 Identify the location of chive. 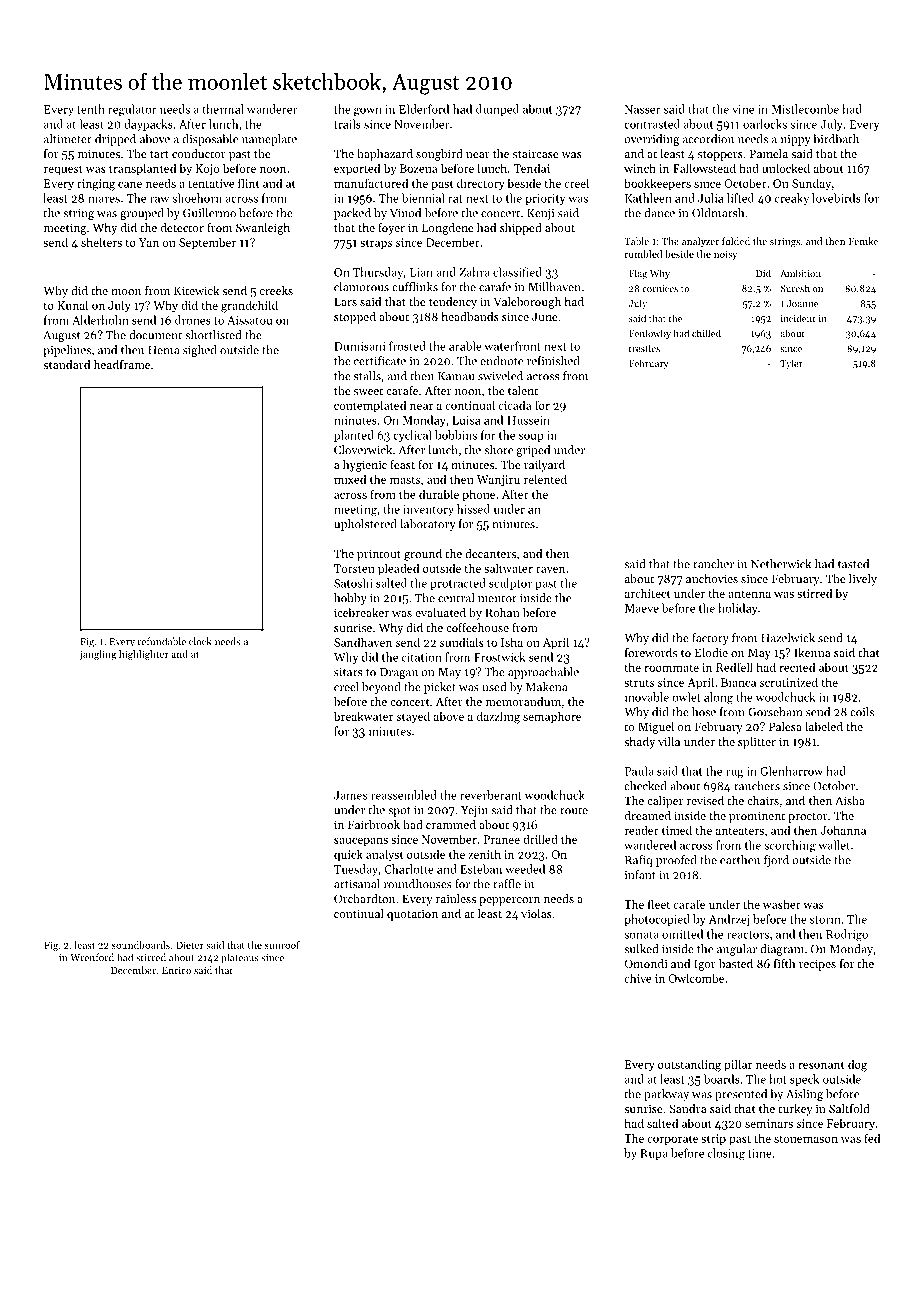
(638, 978).
